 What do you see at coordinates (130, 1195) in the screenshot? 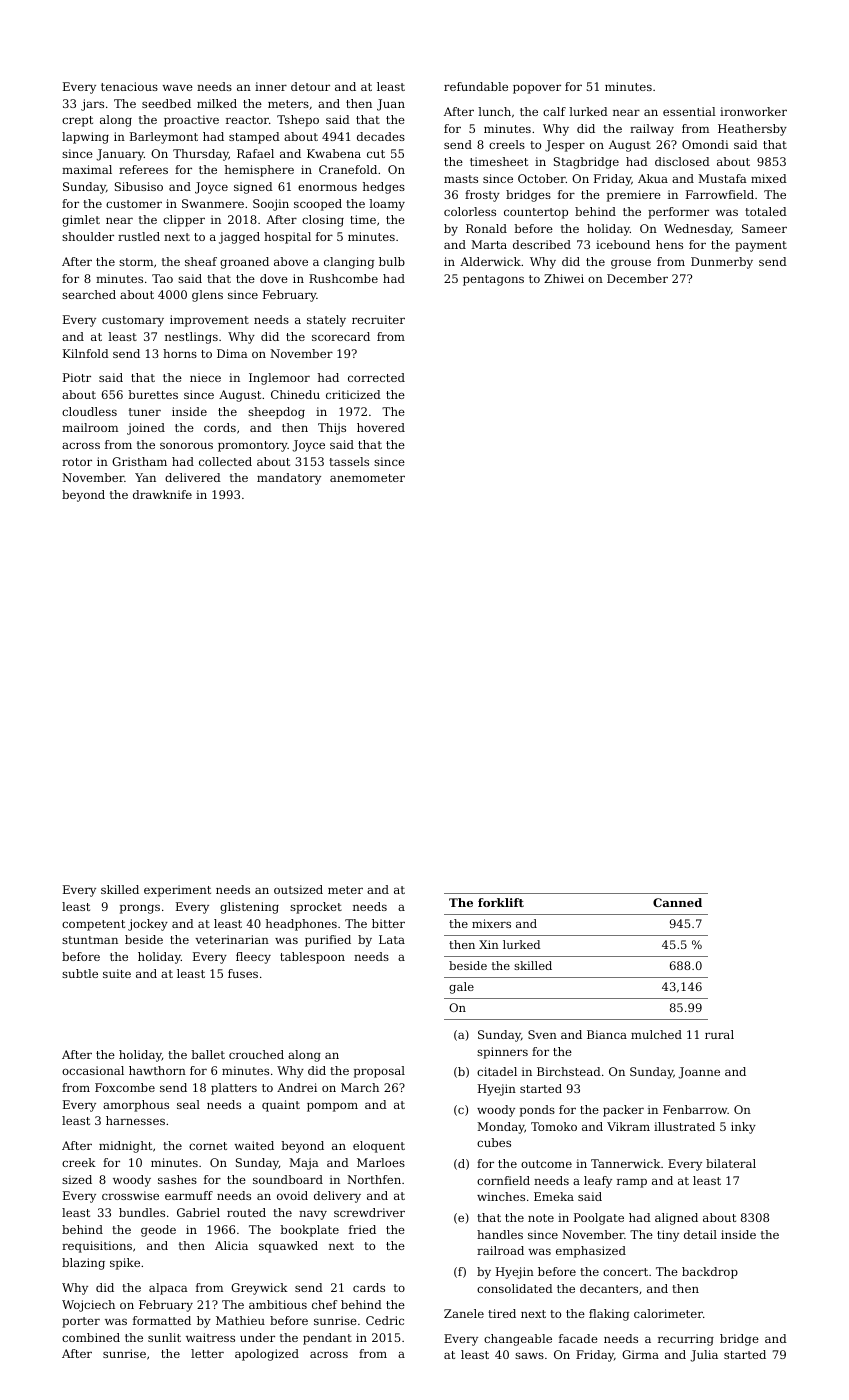
I see `crosswise` at bounding box center [130, 1195].
